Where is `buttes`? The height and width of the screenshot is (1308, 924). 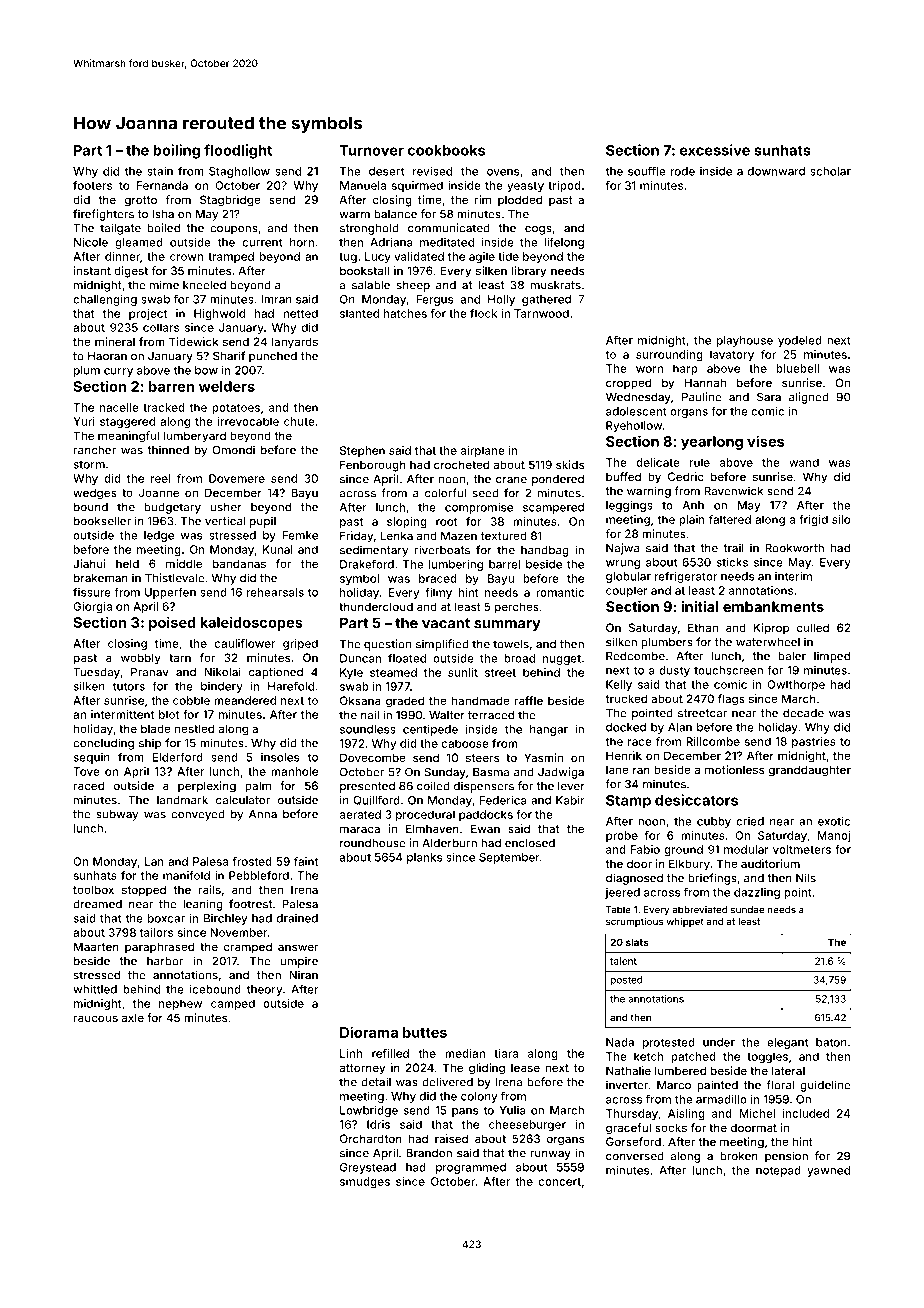 buttes is located at coordinates (425, 1032).
